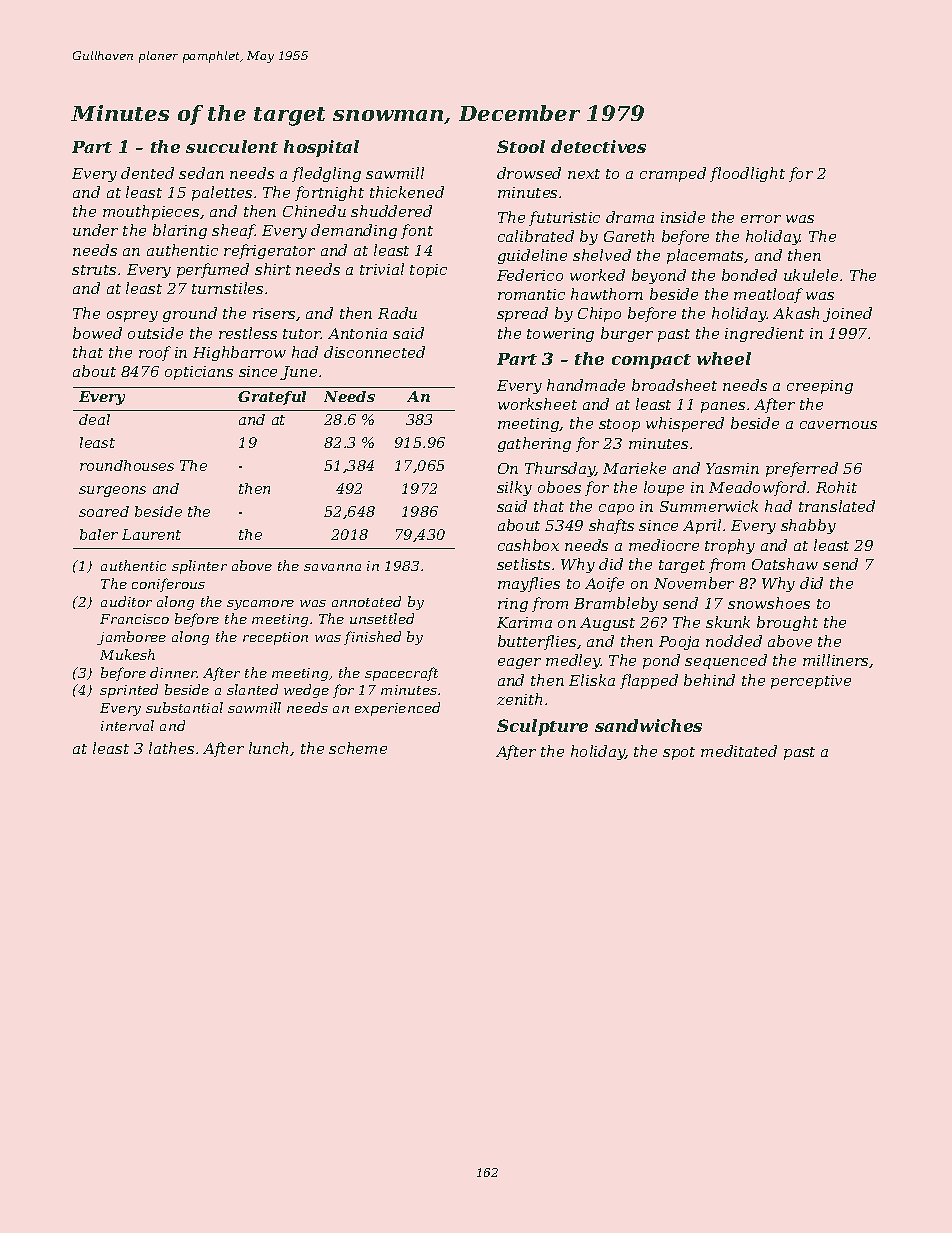  I want to click on lunch, so click(268, 748).
